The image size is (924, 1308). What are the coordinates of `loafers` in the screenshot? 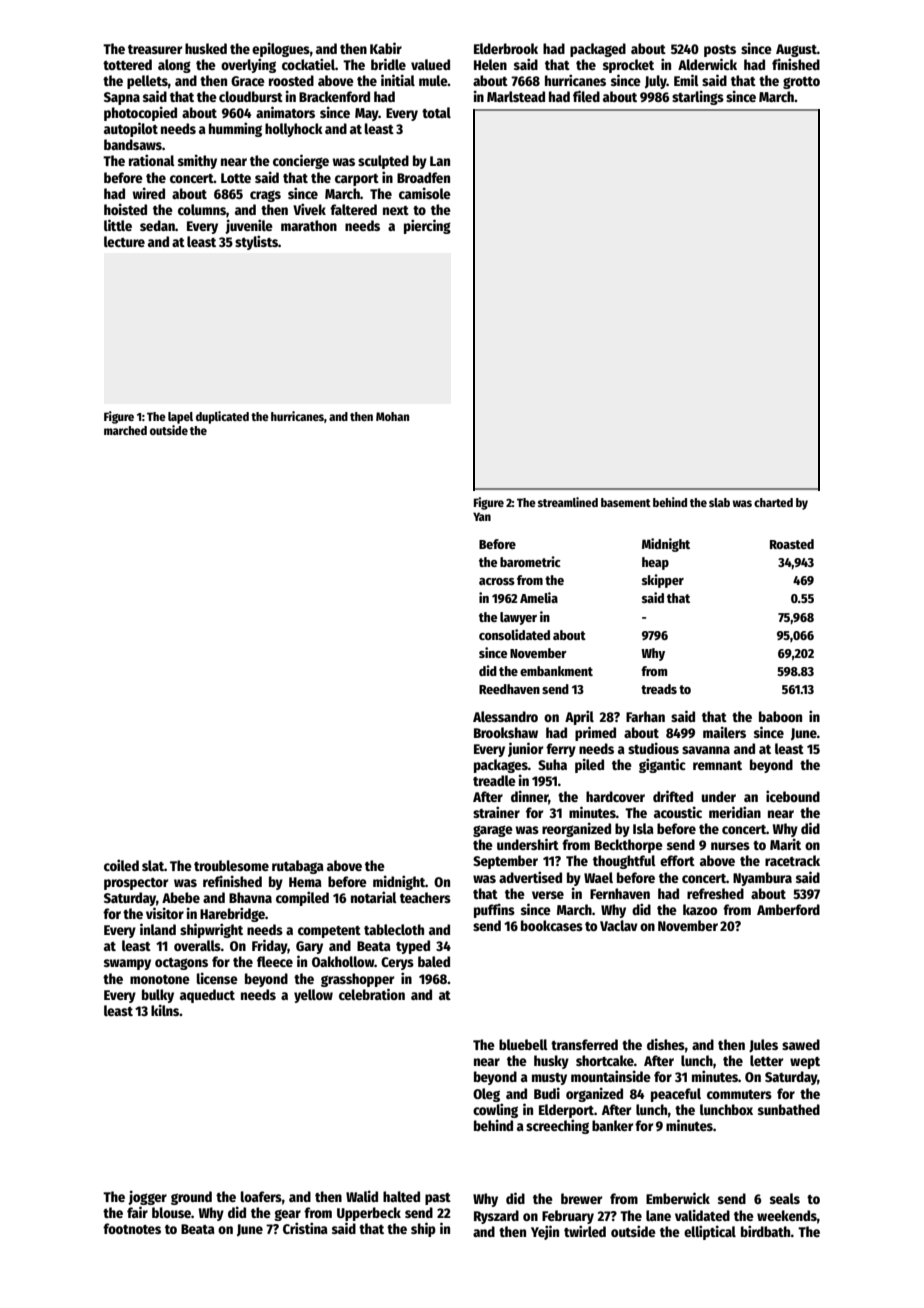 It's located at (261, 1196).
